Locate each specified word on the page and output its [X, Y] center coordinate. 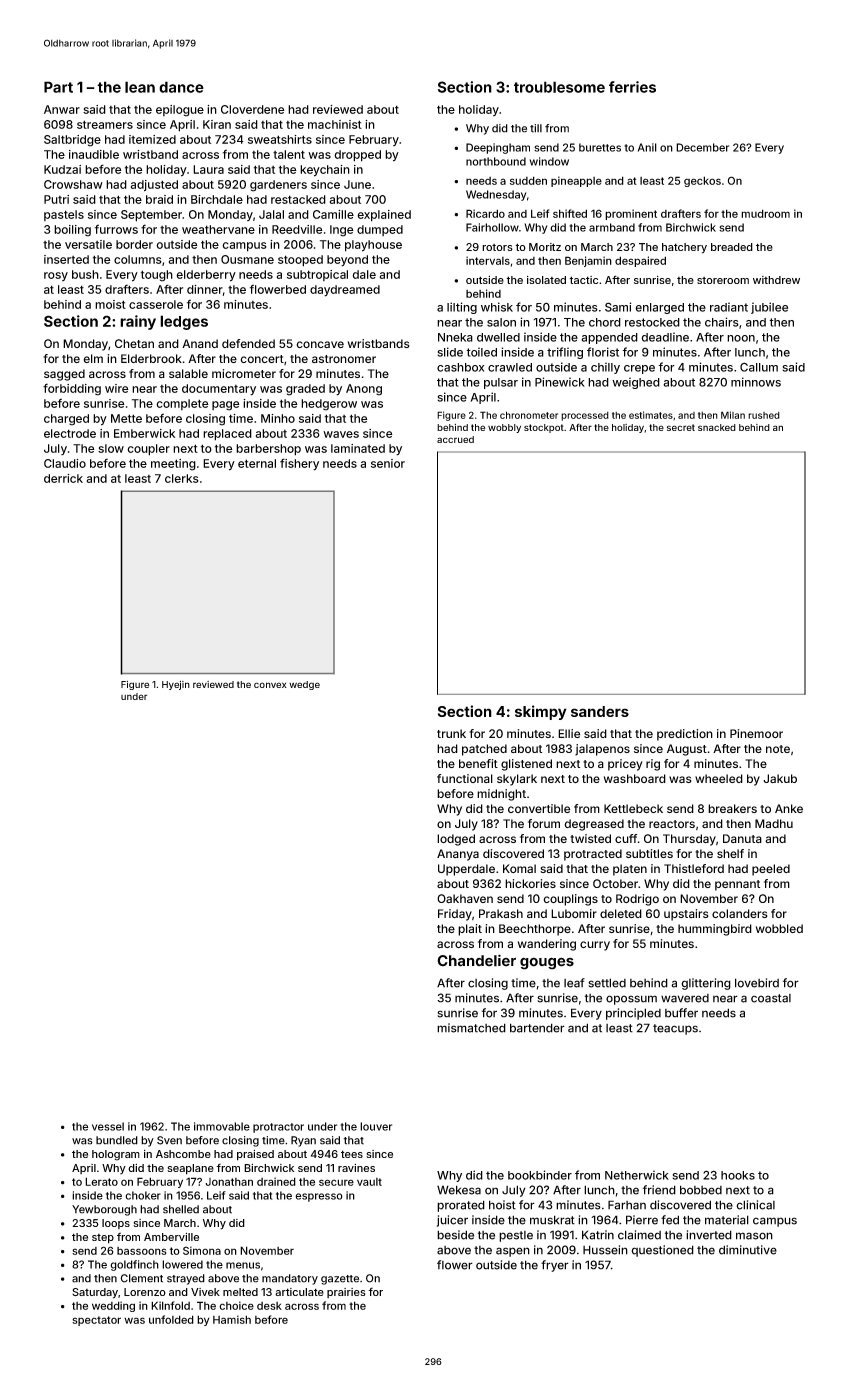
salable [188, 373]
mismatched [471, 1028]
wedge [304, 685]
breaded [732, 247]
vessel [108, 1126]
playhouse [373, 246]
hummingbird [715, 930]
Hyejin [176, 685]
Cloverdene [253, 109]
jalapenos [602, 750]
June [357, 184]
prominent [631, 214]
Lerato [101, 1181]
